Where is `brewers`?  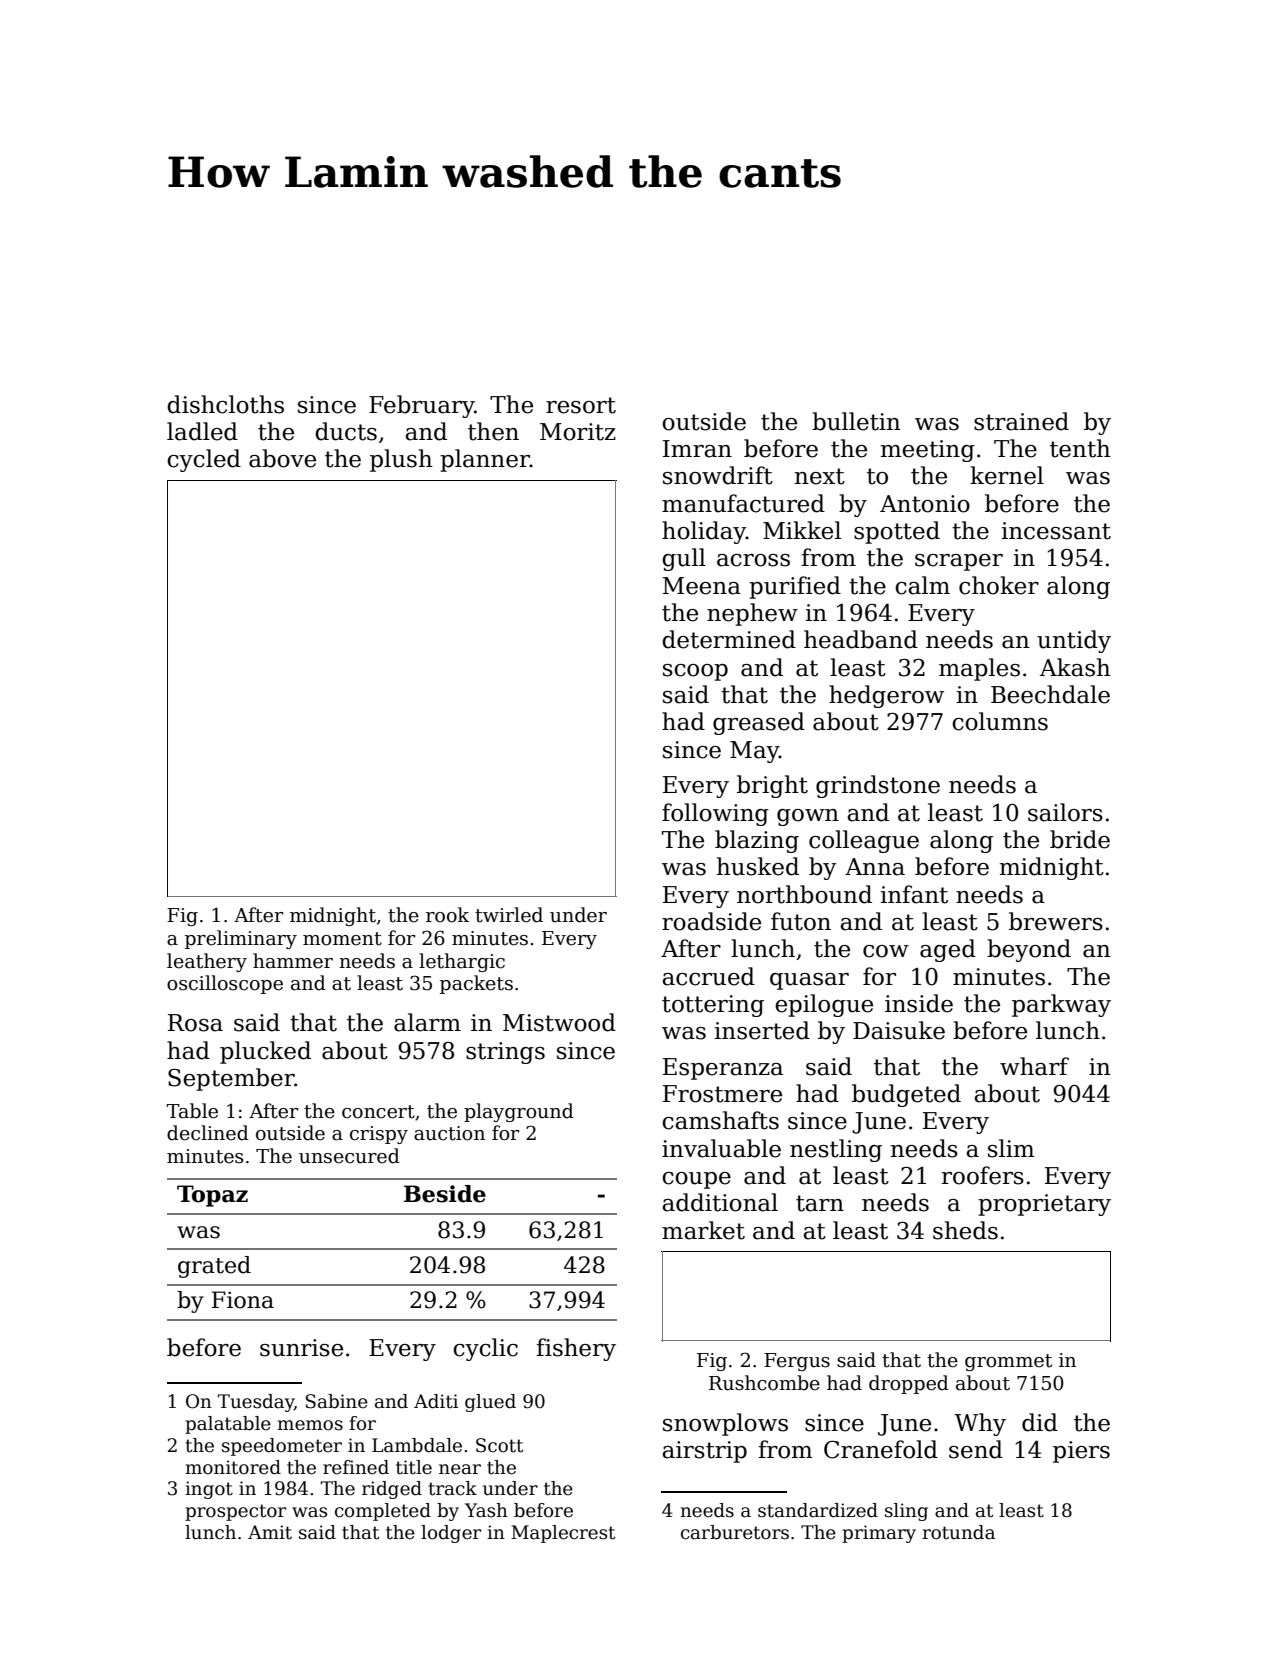
brewers is located at coordinates (1056, 921).
